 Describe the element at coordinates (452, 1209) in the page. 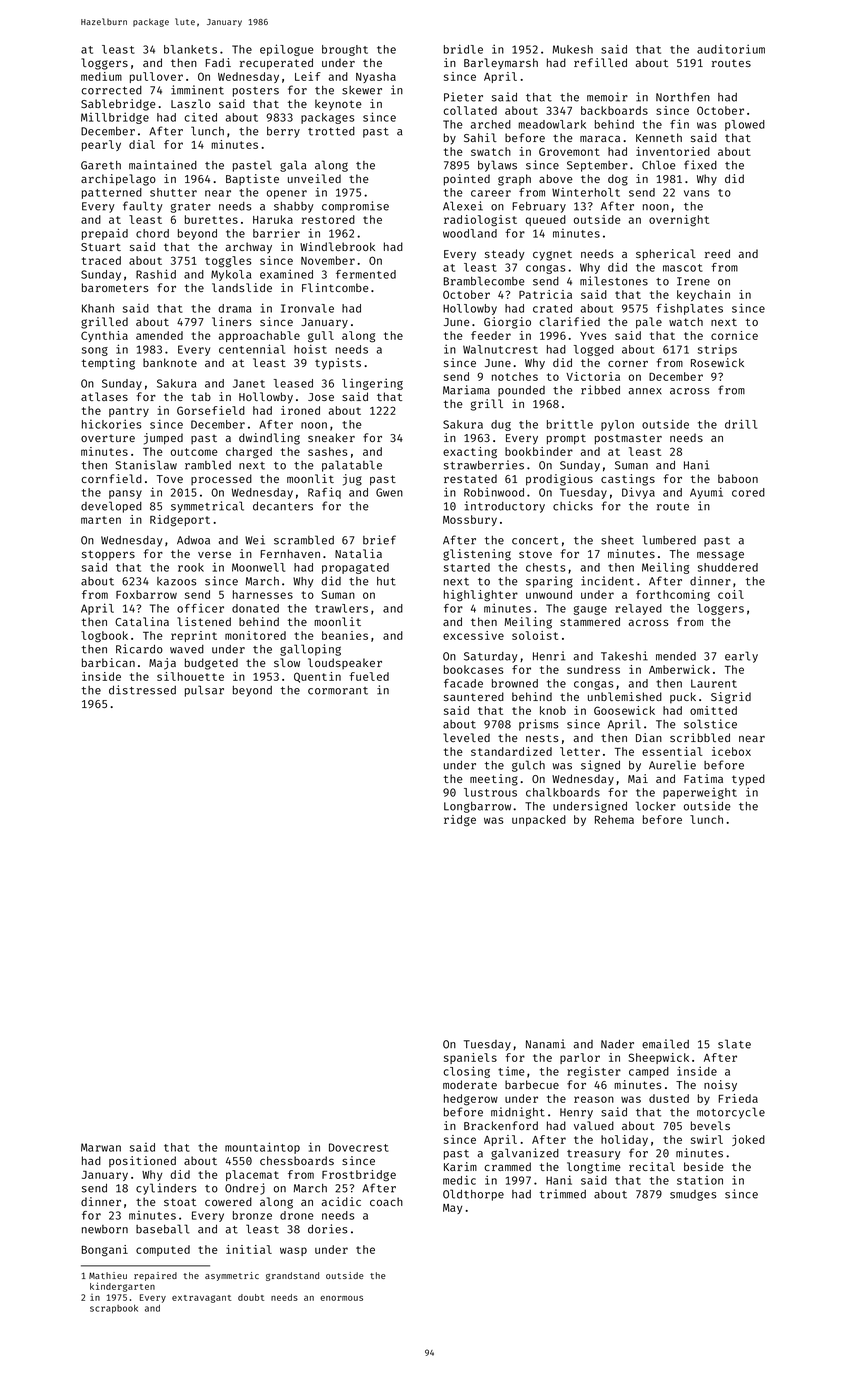

I see `May` at that location.
